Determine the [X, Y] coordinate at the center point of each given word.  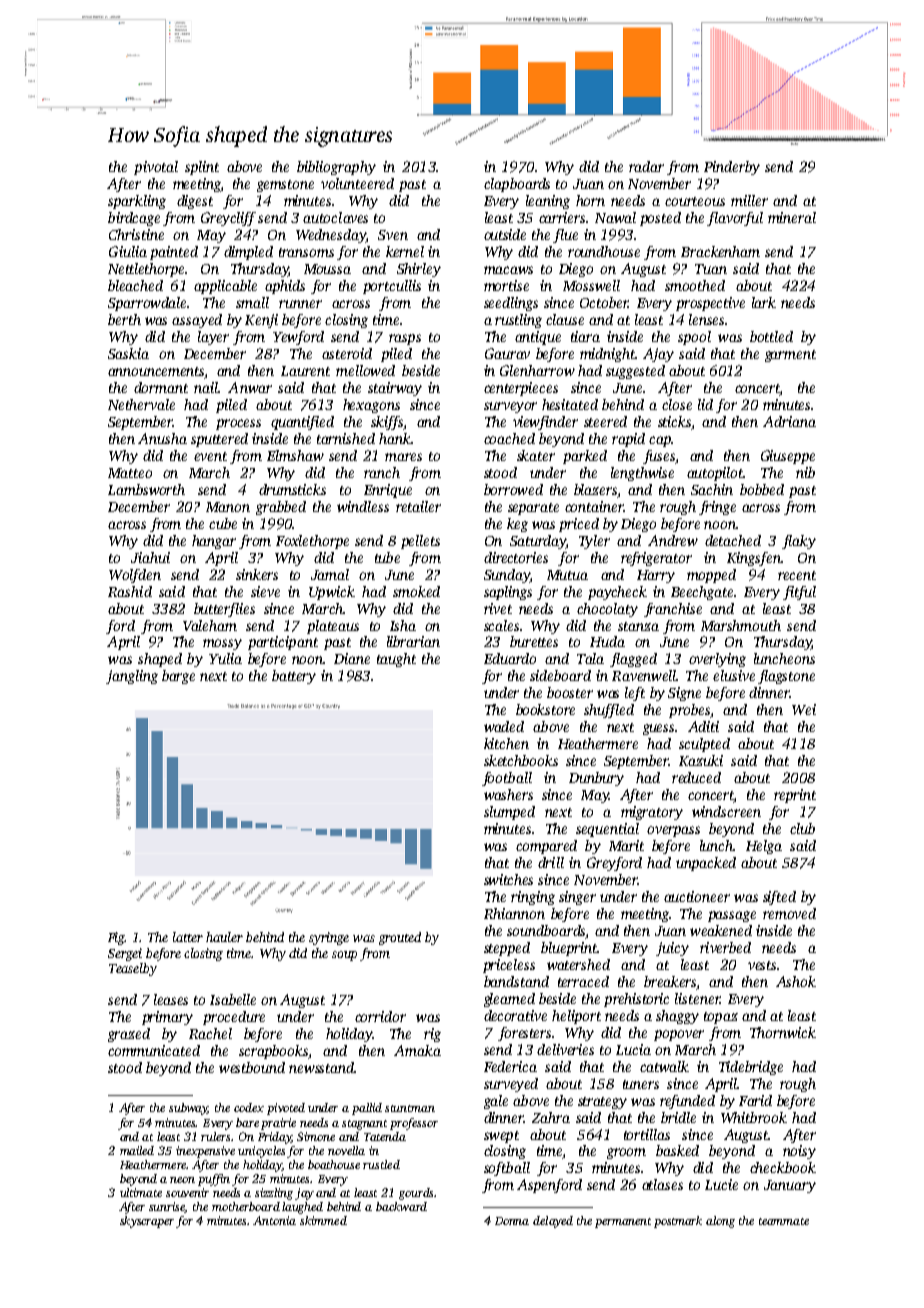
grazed [129, 1035]
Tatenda [385, 1136]
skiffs [387, 423]
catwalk [664, 1066]
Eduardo [510, 658]
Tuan [711, 269]
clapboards [517, 185]
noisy [799, 1152]
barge [178, 677]
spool [694, 338]
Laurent [305, 371]
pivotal [156, 168]
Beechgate [702, 593]
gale [496, 1102]
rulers [216, 1136]
